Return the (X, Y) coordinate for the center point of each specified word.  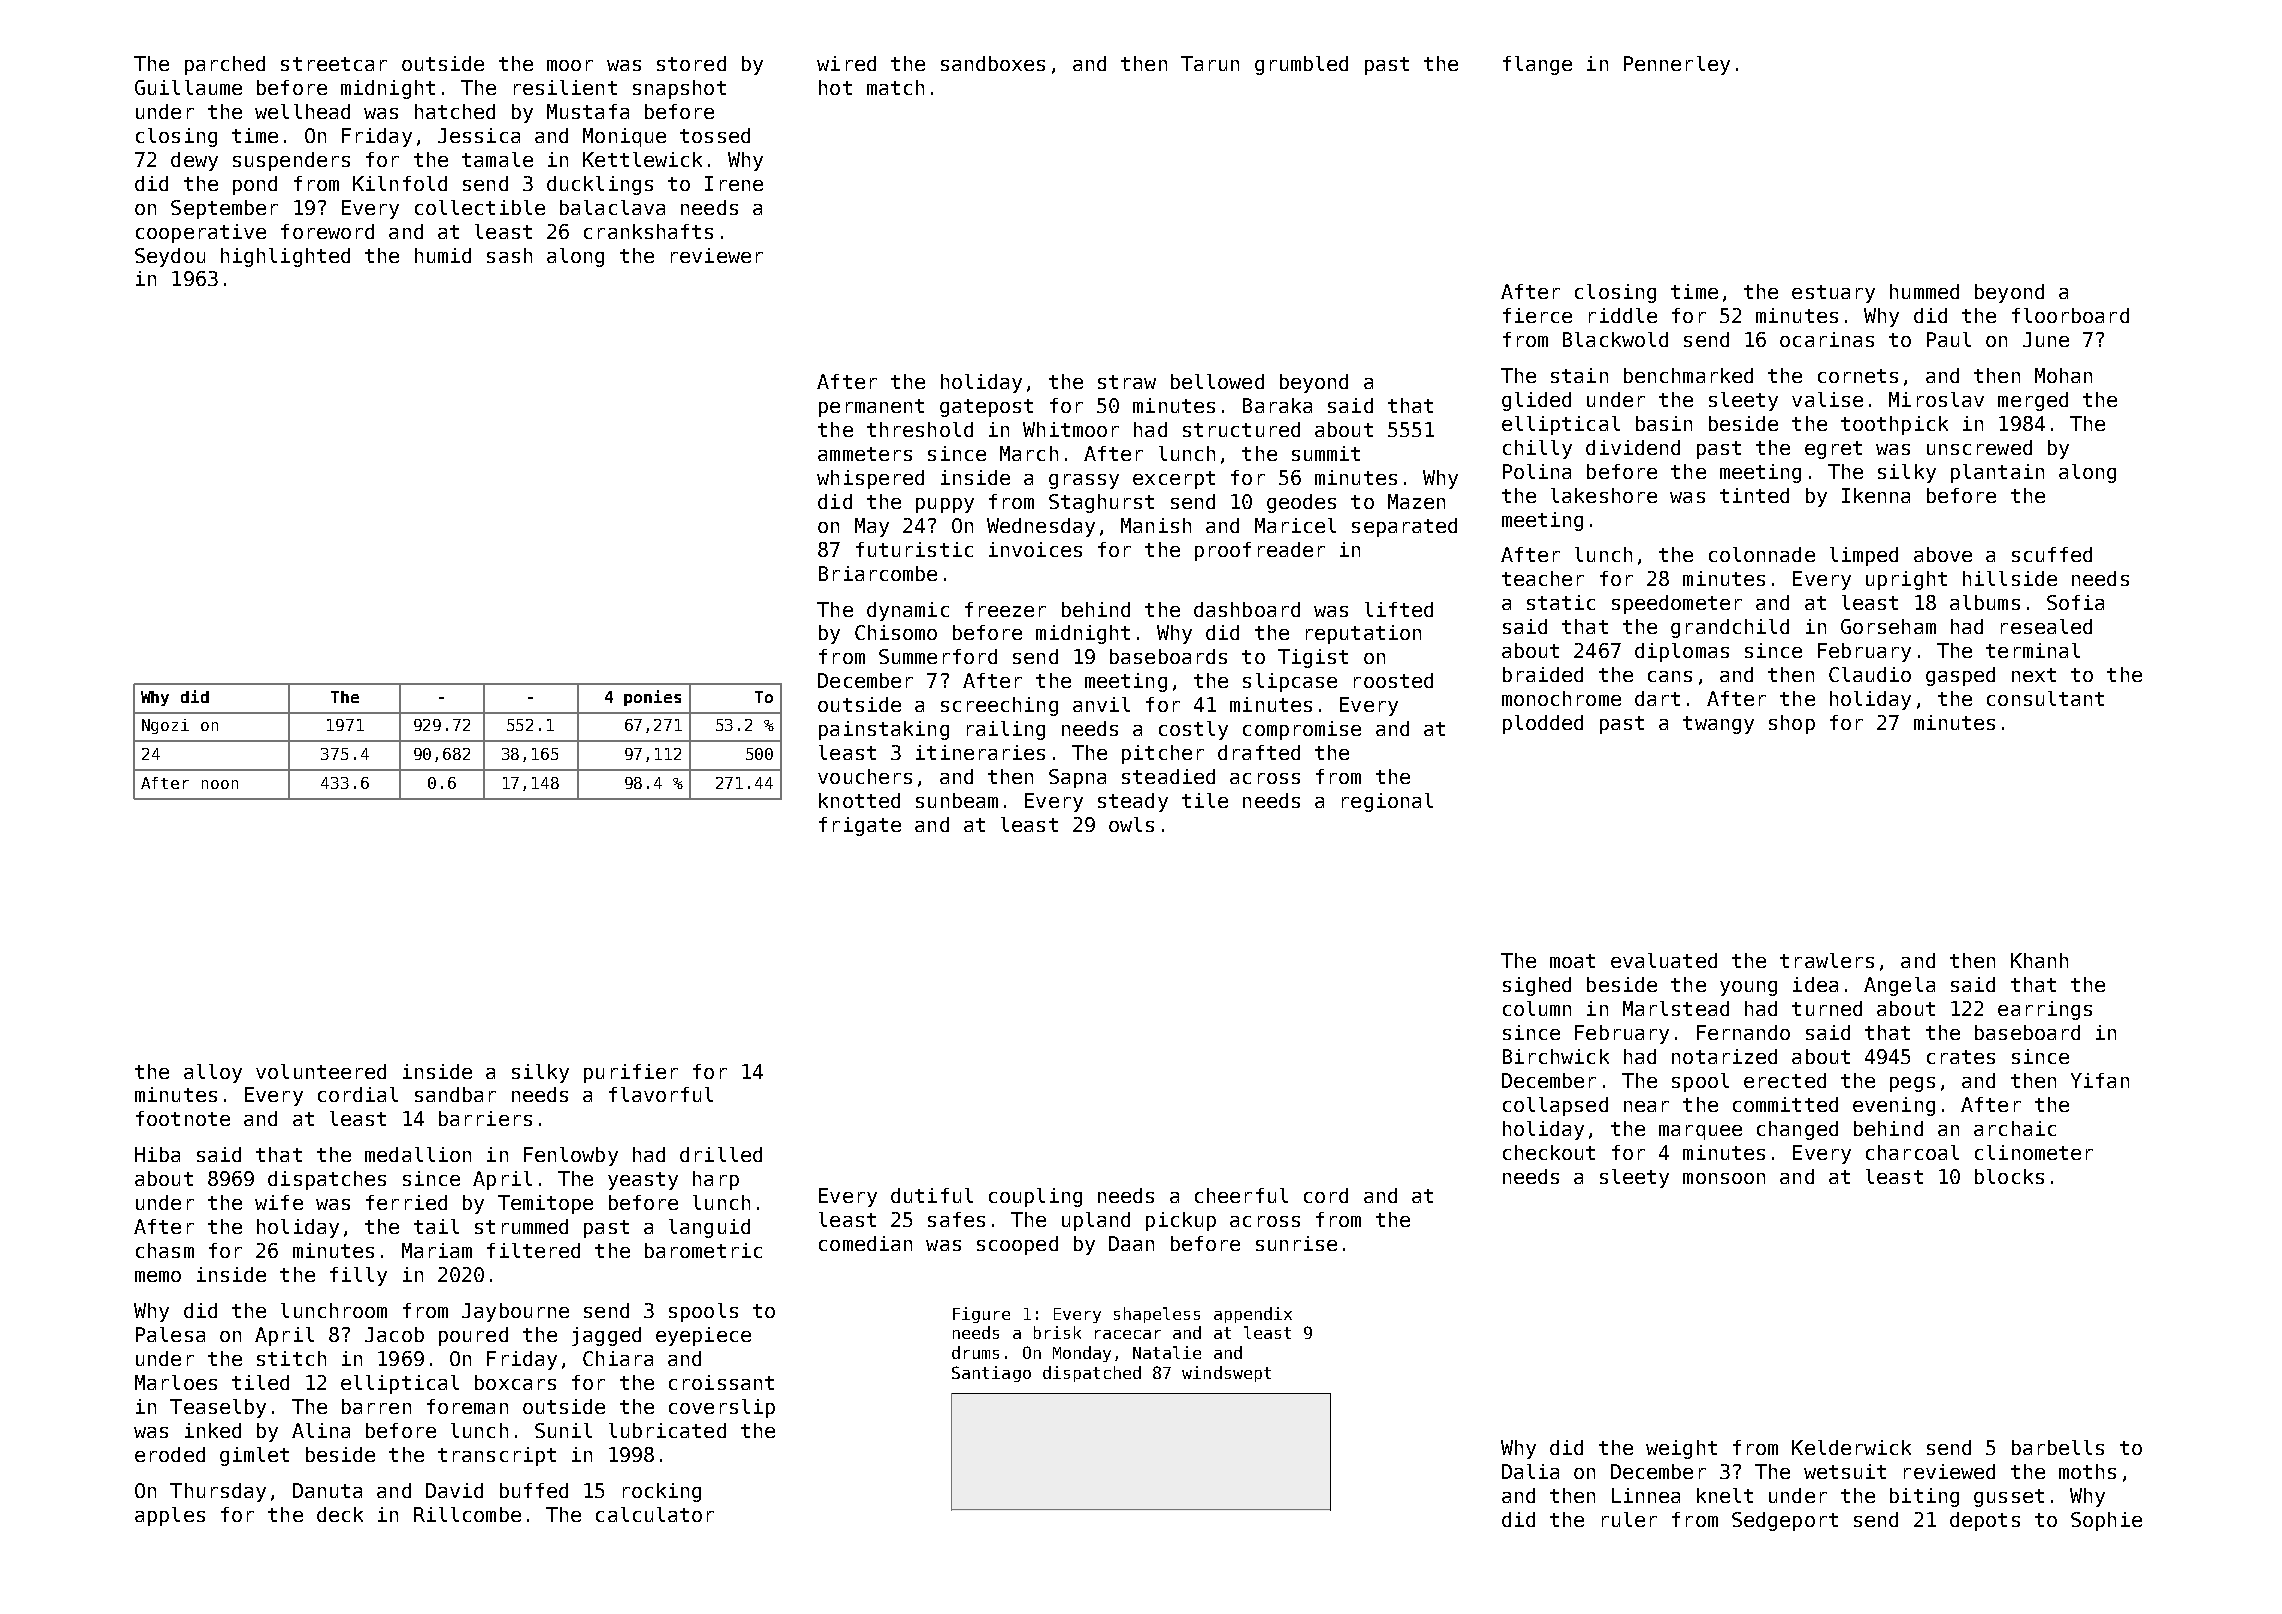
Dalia (1530, 1471)
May (872, 527)
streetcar (334, 64)
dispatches (327, 1180)
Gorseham (1888, 626)
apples (170, 1516)
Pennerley (1677, 65)
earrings (2045, 1010)
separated (1404, 527)
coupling (1035, 1197)
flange (1537, 65)
